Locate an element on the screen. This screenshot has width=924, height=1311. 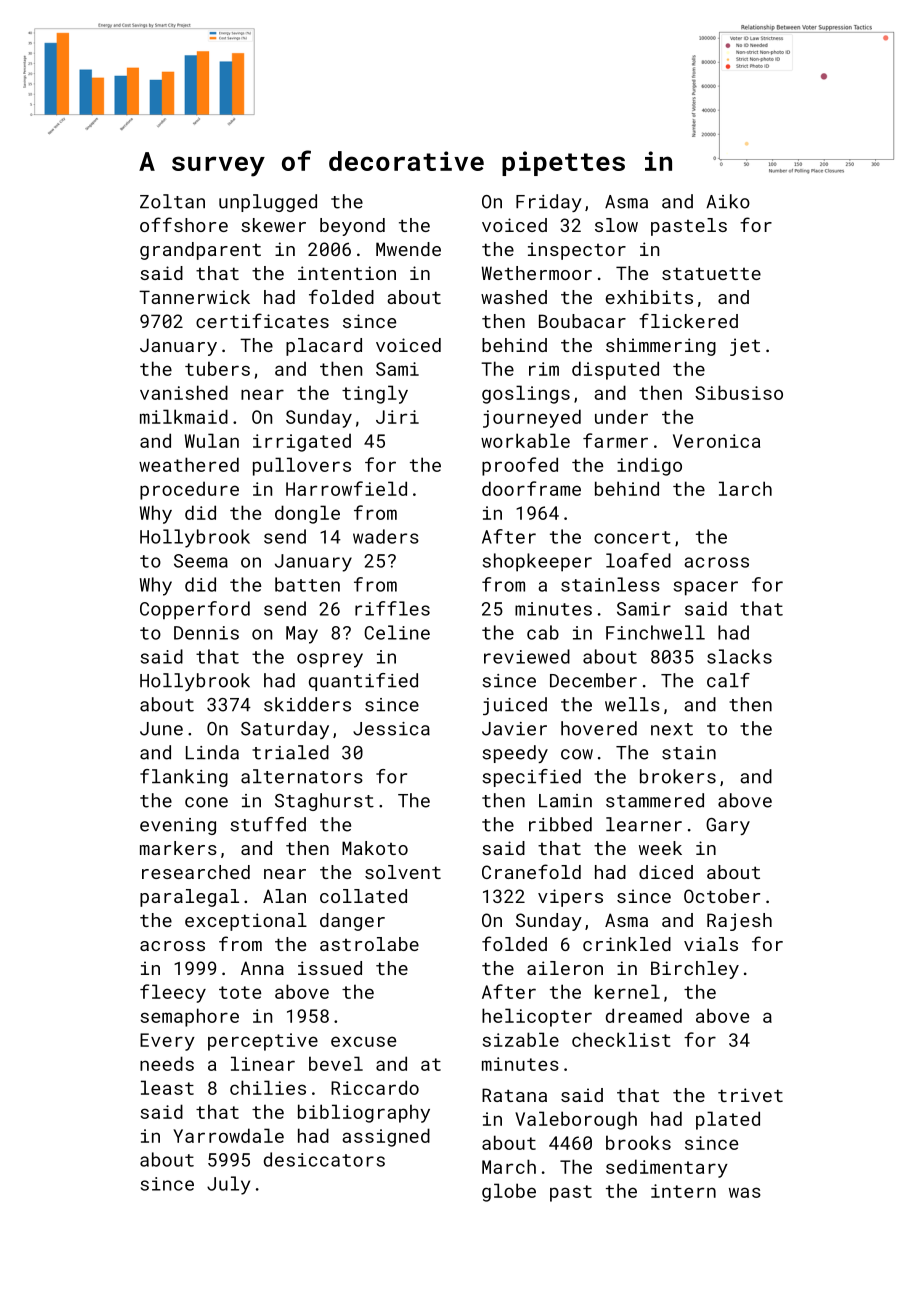
washed is located at coordinates (514, 297).
